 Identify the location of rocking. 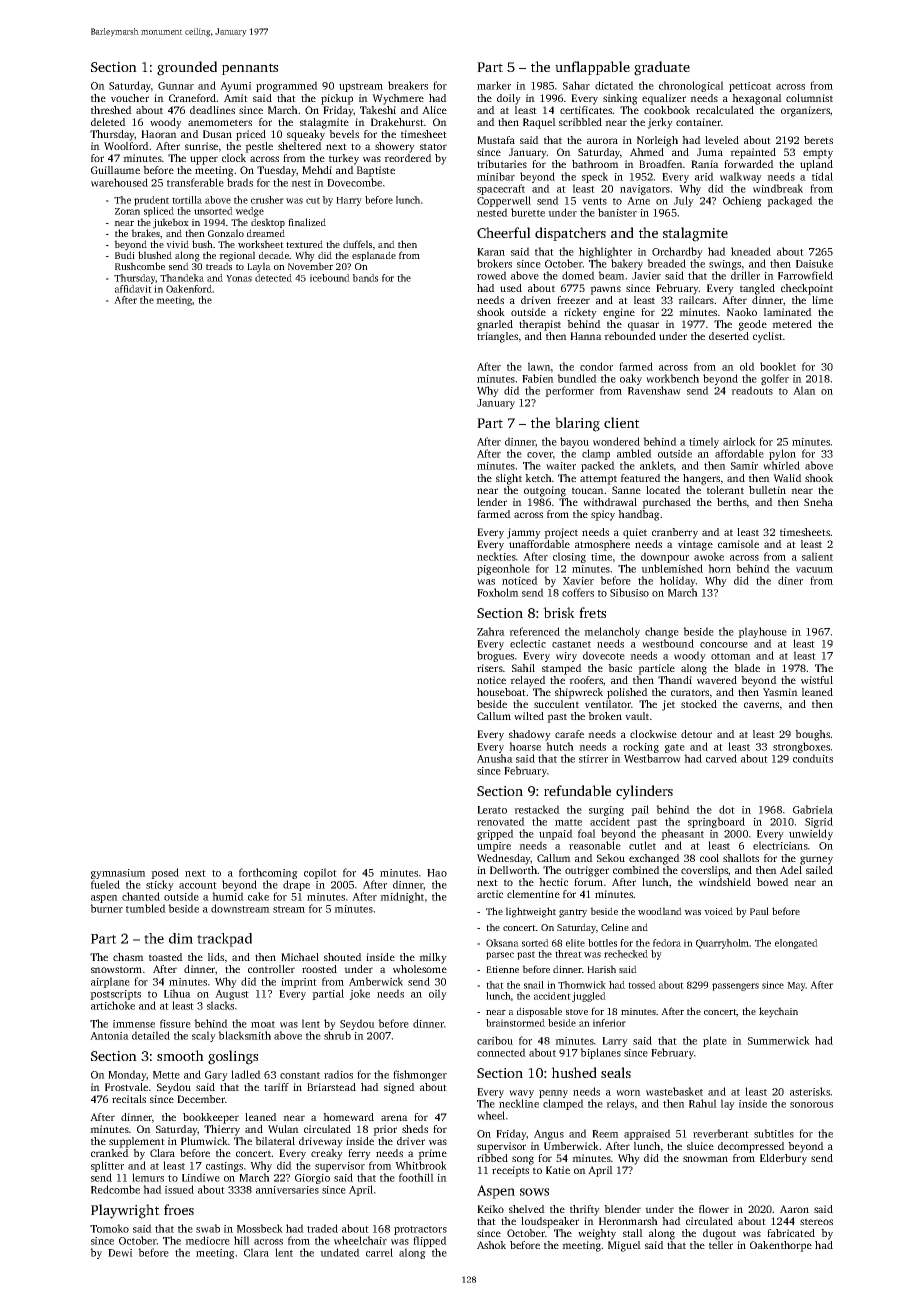
(641, 747).
